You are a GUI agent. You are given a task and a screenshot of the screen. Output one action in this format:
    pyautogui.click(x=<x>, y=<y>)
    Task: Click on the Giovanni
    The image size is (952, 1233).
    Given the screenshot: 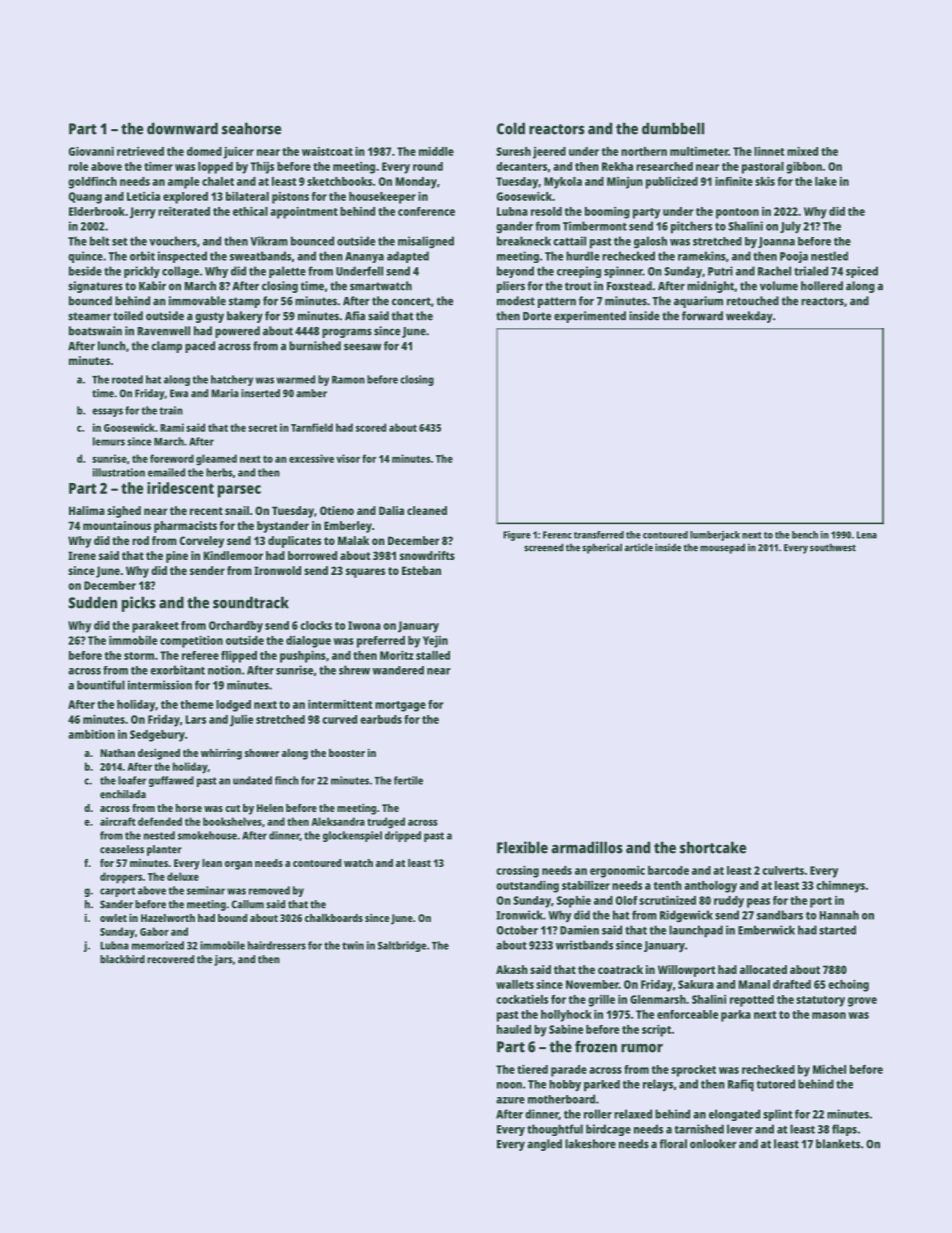 What is the action you would take?
    pyautogui.click(x=91, y=151)
